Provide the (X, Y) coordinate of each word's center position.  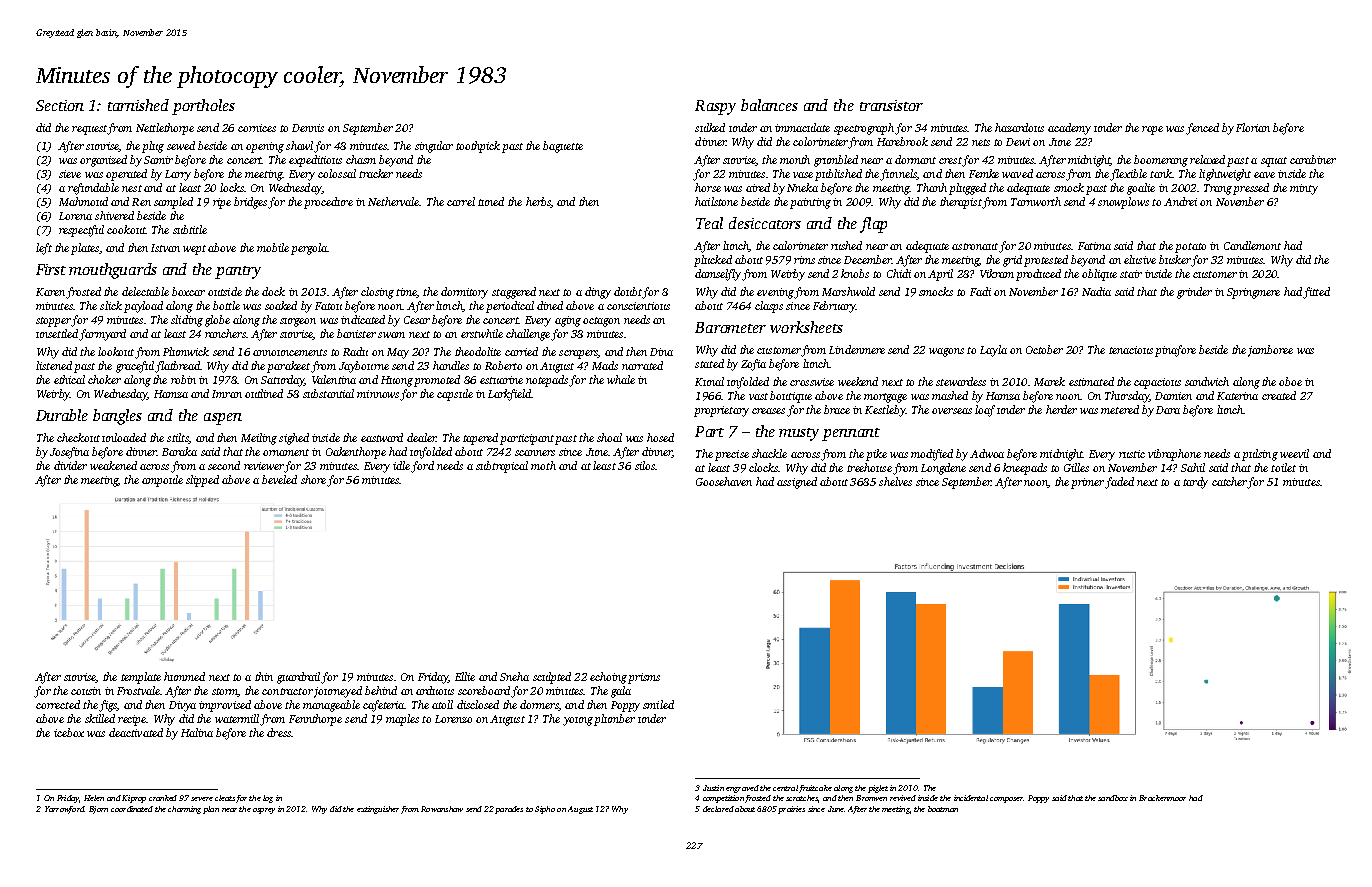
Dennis (308, 128)
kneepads (1025, 469)
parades (509, 810)
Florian (1253, 127)
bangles (117, 417)
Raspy (715, 107)
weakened (113, 465)
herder (1061, 409)
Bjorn (98, 810)
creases (768, 411)
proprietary (721, 411)
